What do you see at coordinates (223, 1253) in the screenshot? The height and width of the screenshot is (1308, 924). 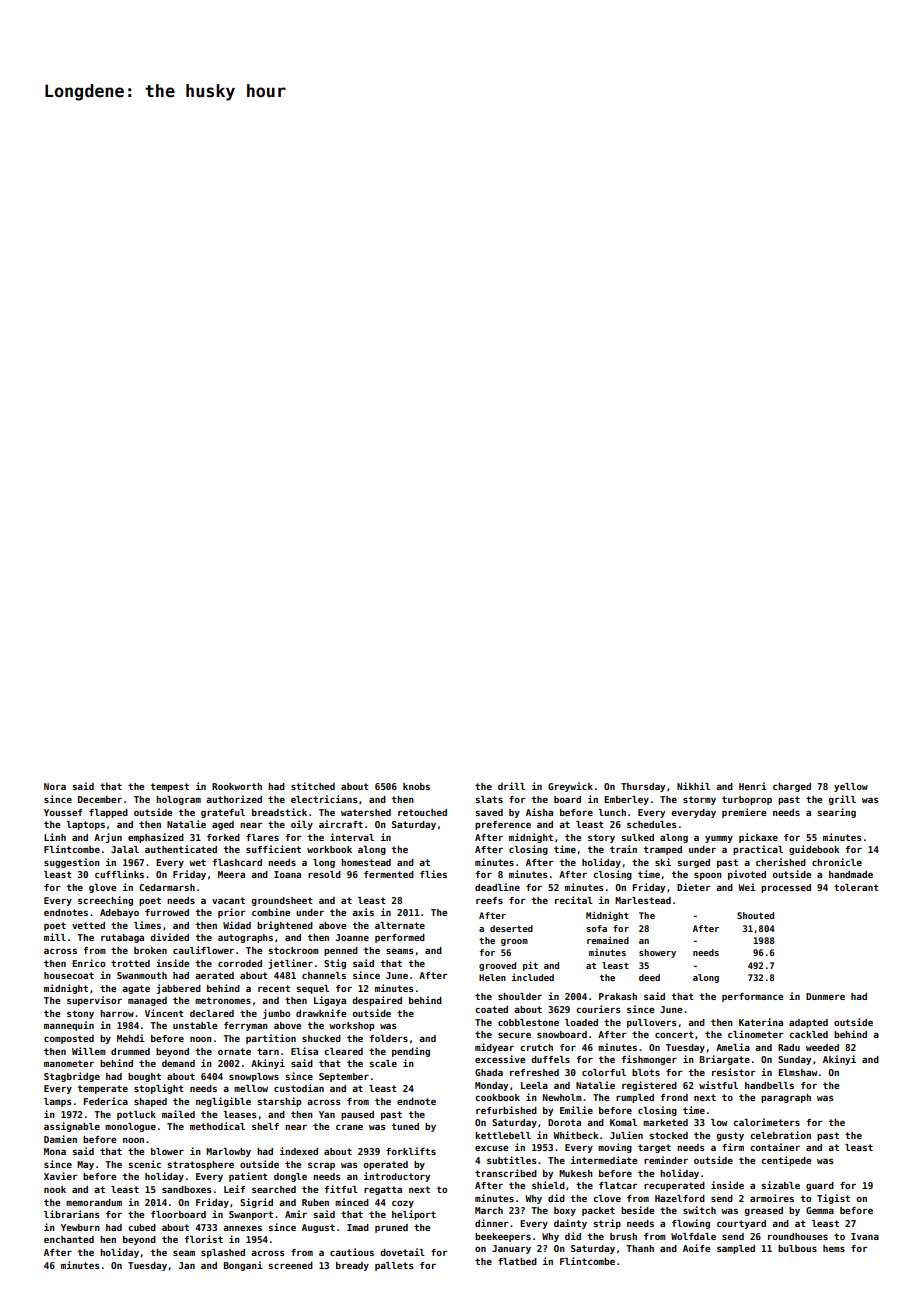 I see `splashed` at bounding box center [223, 1253].
